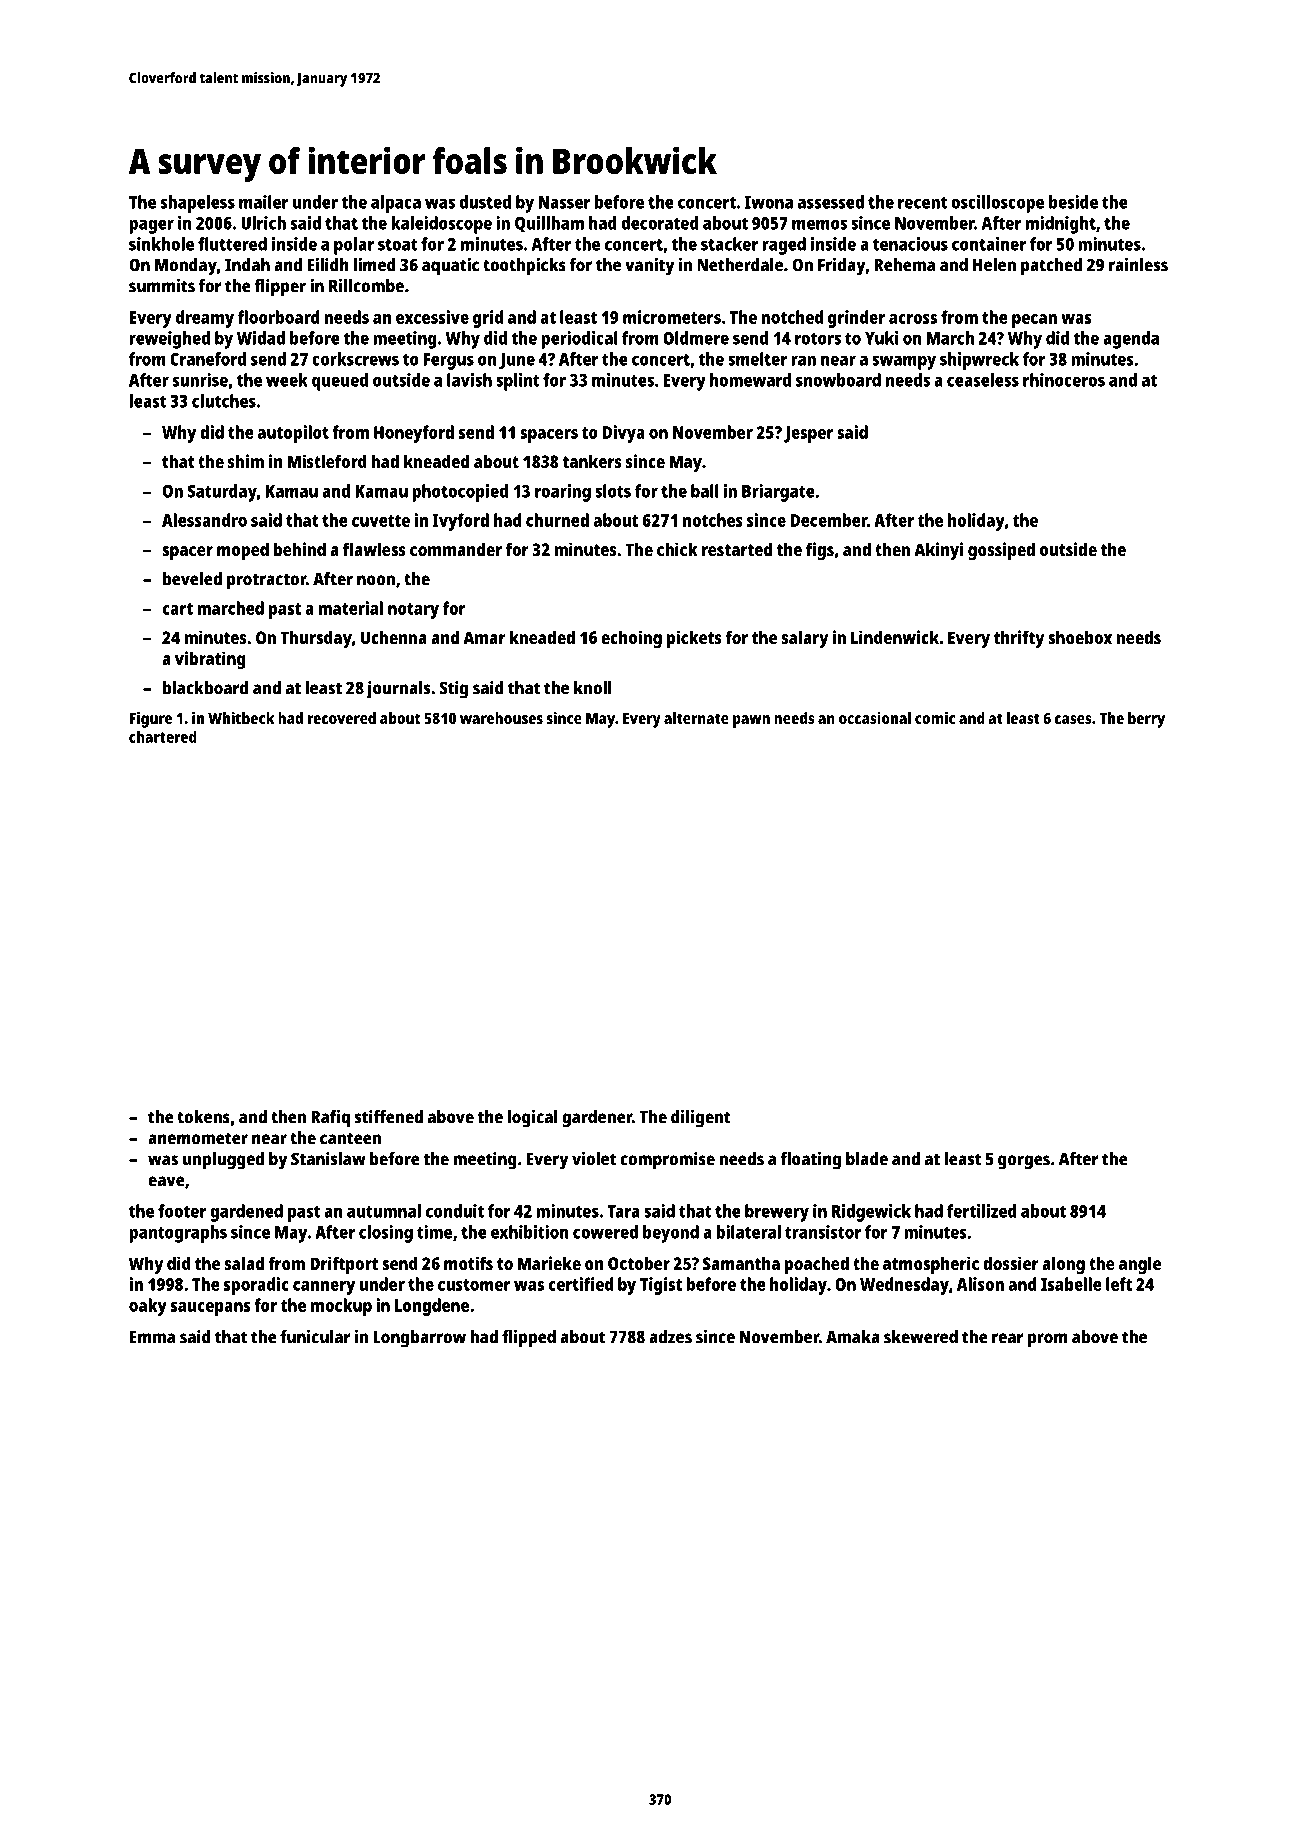  What do you see at coordinates (1146, 720) in the screenshot?
I see `berry` at bounding box center [1146, 720].
